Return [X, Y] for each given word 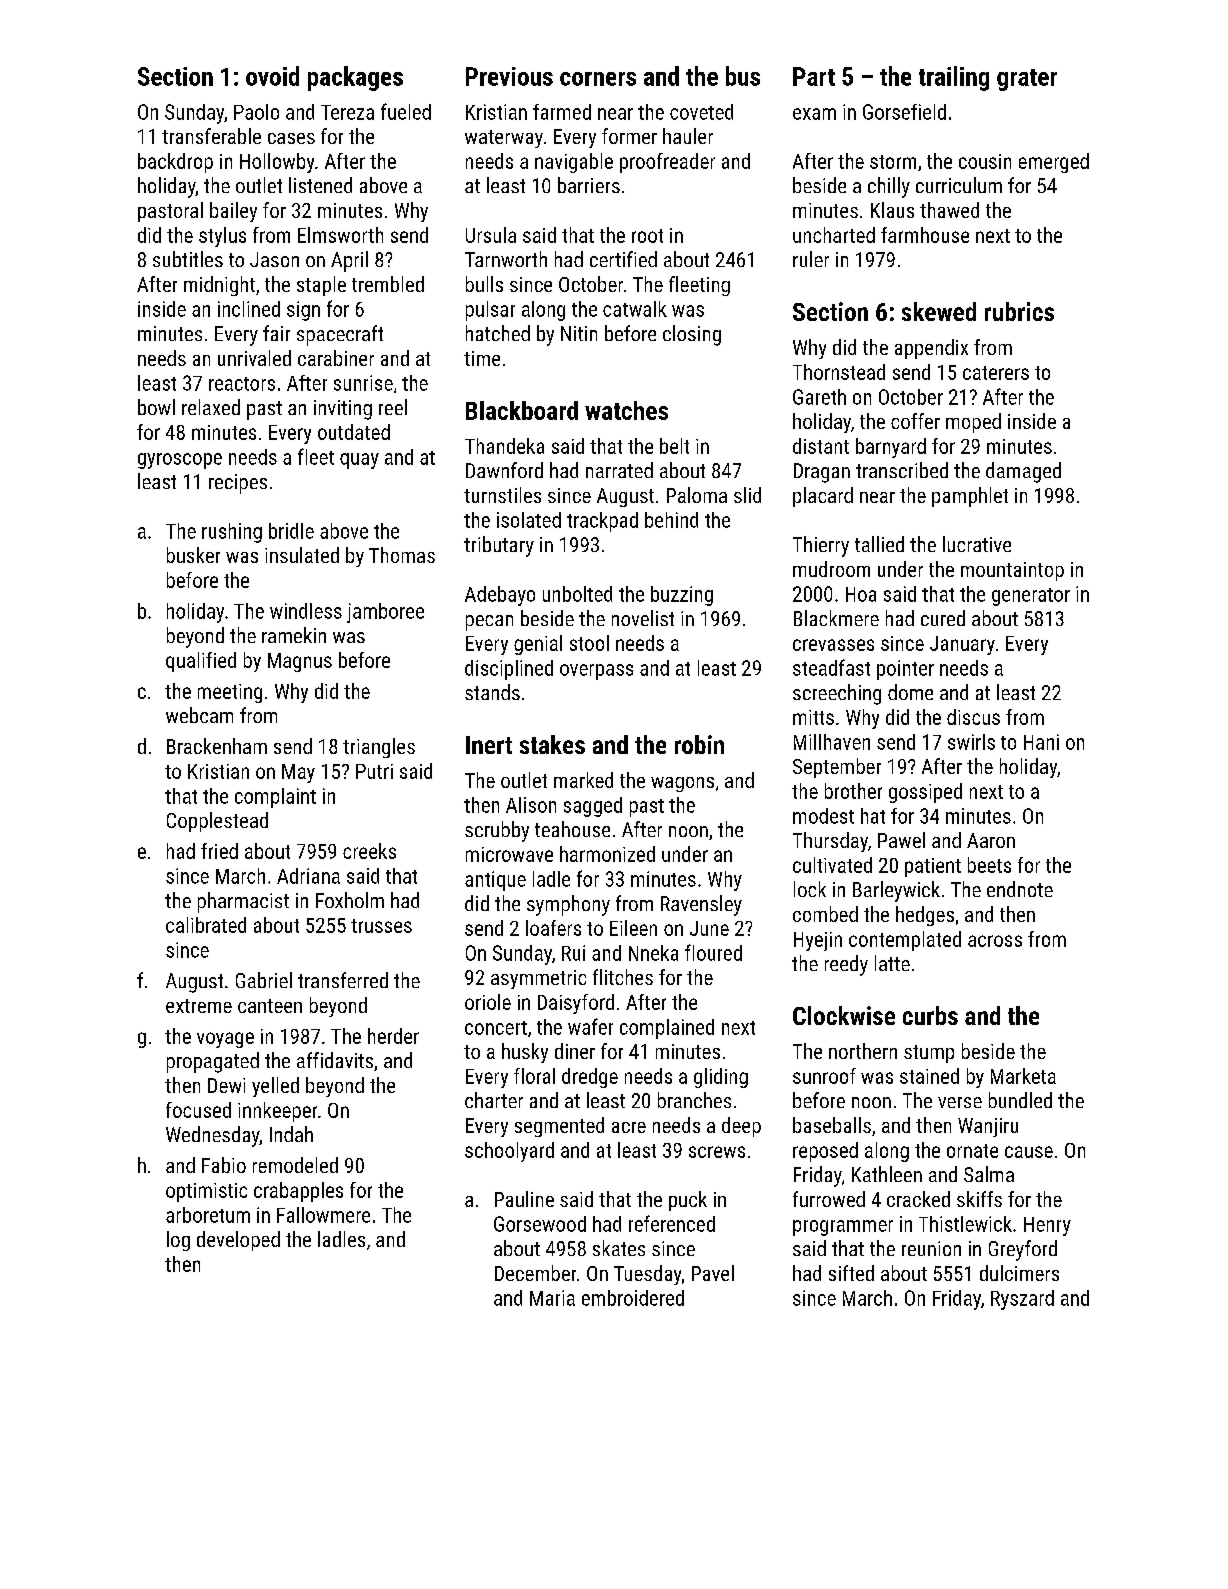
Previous [509, 76]
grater [1027, 80]
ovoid [272, 76]
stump [929, 1054]
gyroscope [180, 461]
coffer [915, 421]
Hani [1041, 742]
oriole [488, 1002]
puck [688, 1201]
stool [589, 643]
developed [238, 1241]
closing [692, 335]
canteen [270, 1006]
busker [193, 555]
